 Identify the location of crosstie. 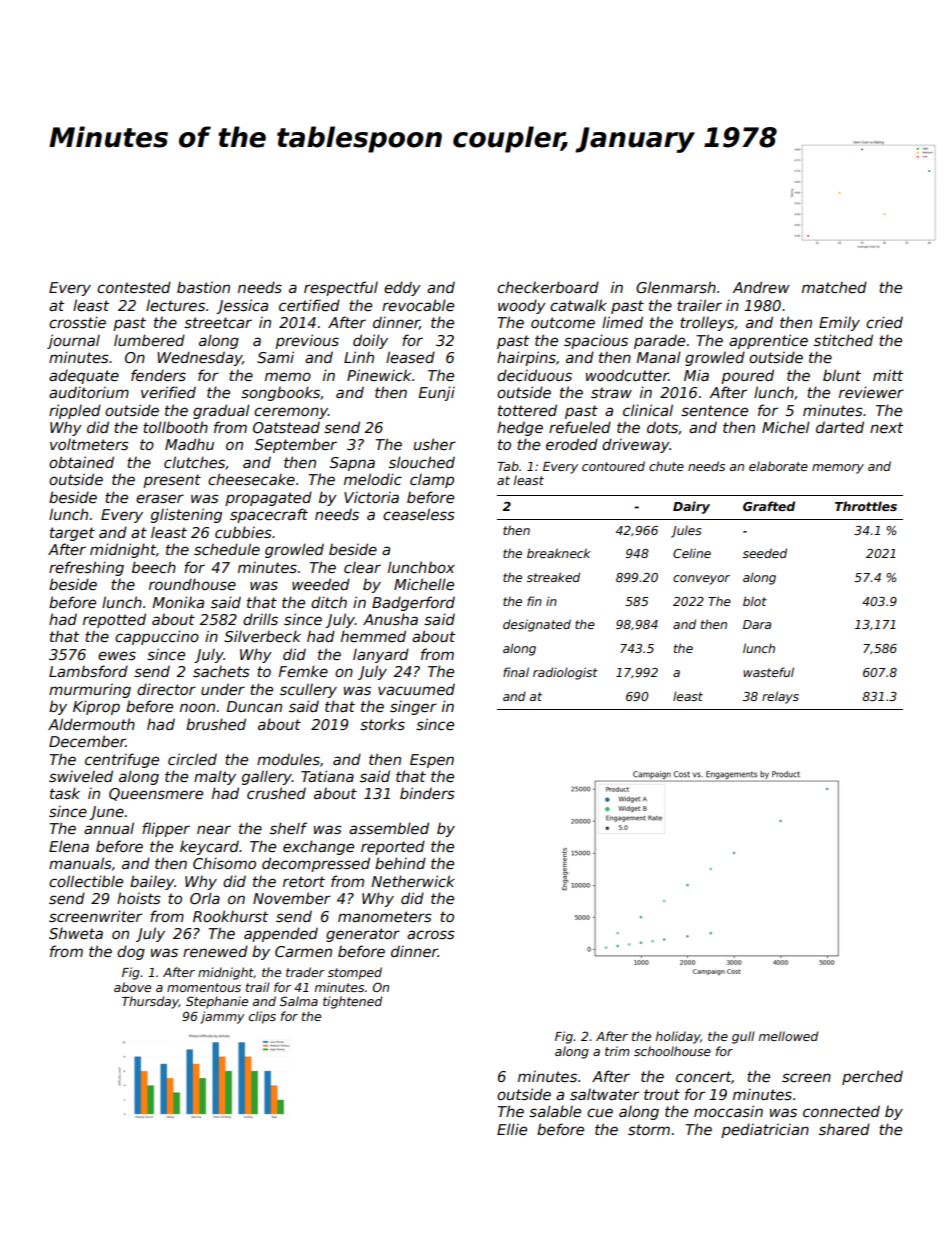
(77, 322).
